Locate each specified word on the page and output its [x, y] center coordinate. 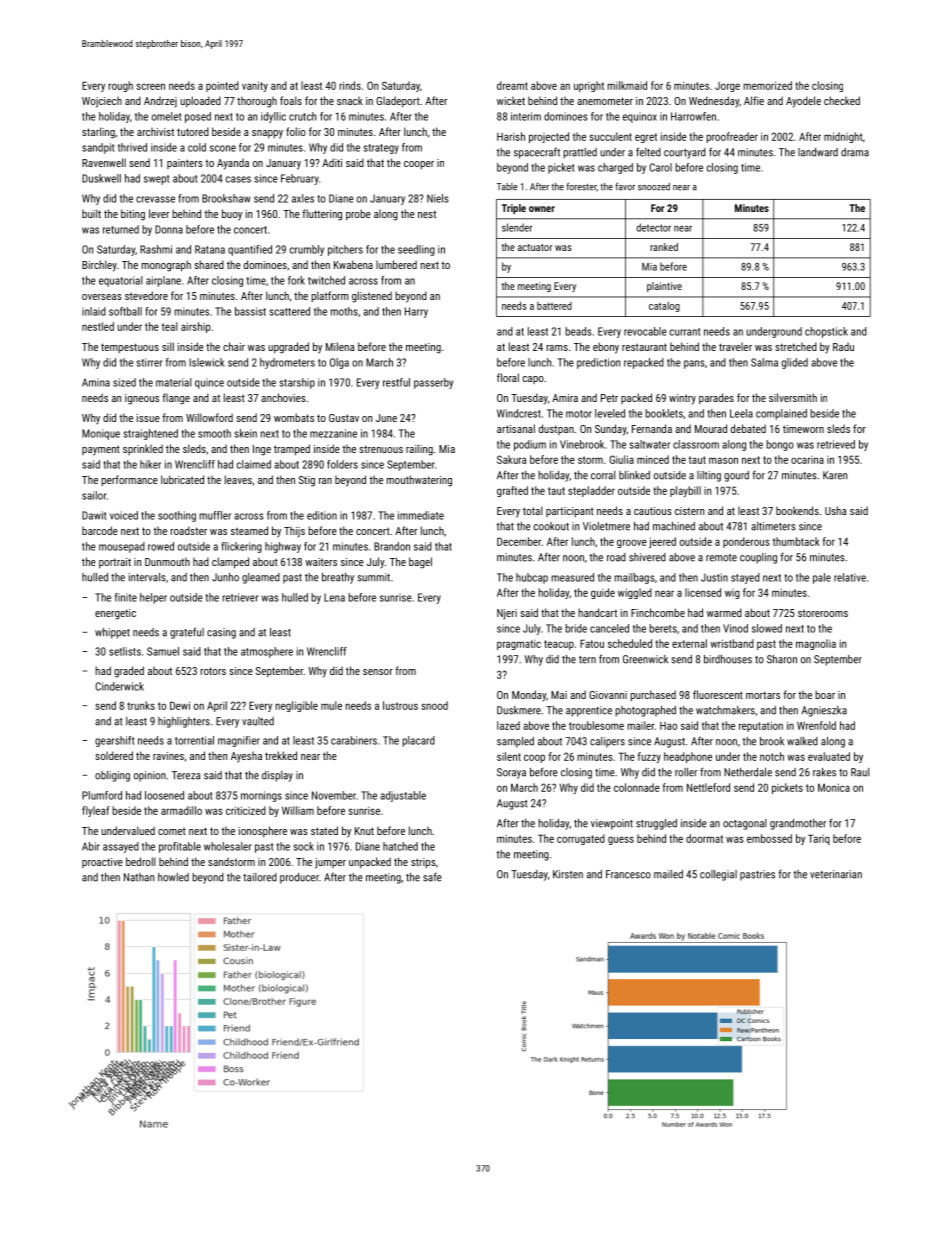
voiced [124, 515]
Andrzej [160, 102]
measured [572, 577]
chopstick [826, 332]
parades [716, 398]
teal [170, 326]
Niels [438, 198]
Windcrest [519, 413]
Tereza [186, 775]
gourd [736, 476]
